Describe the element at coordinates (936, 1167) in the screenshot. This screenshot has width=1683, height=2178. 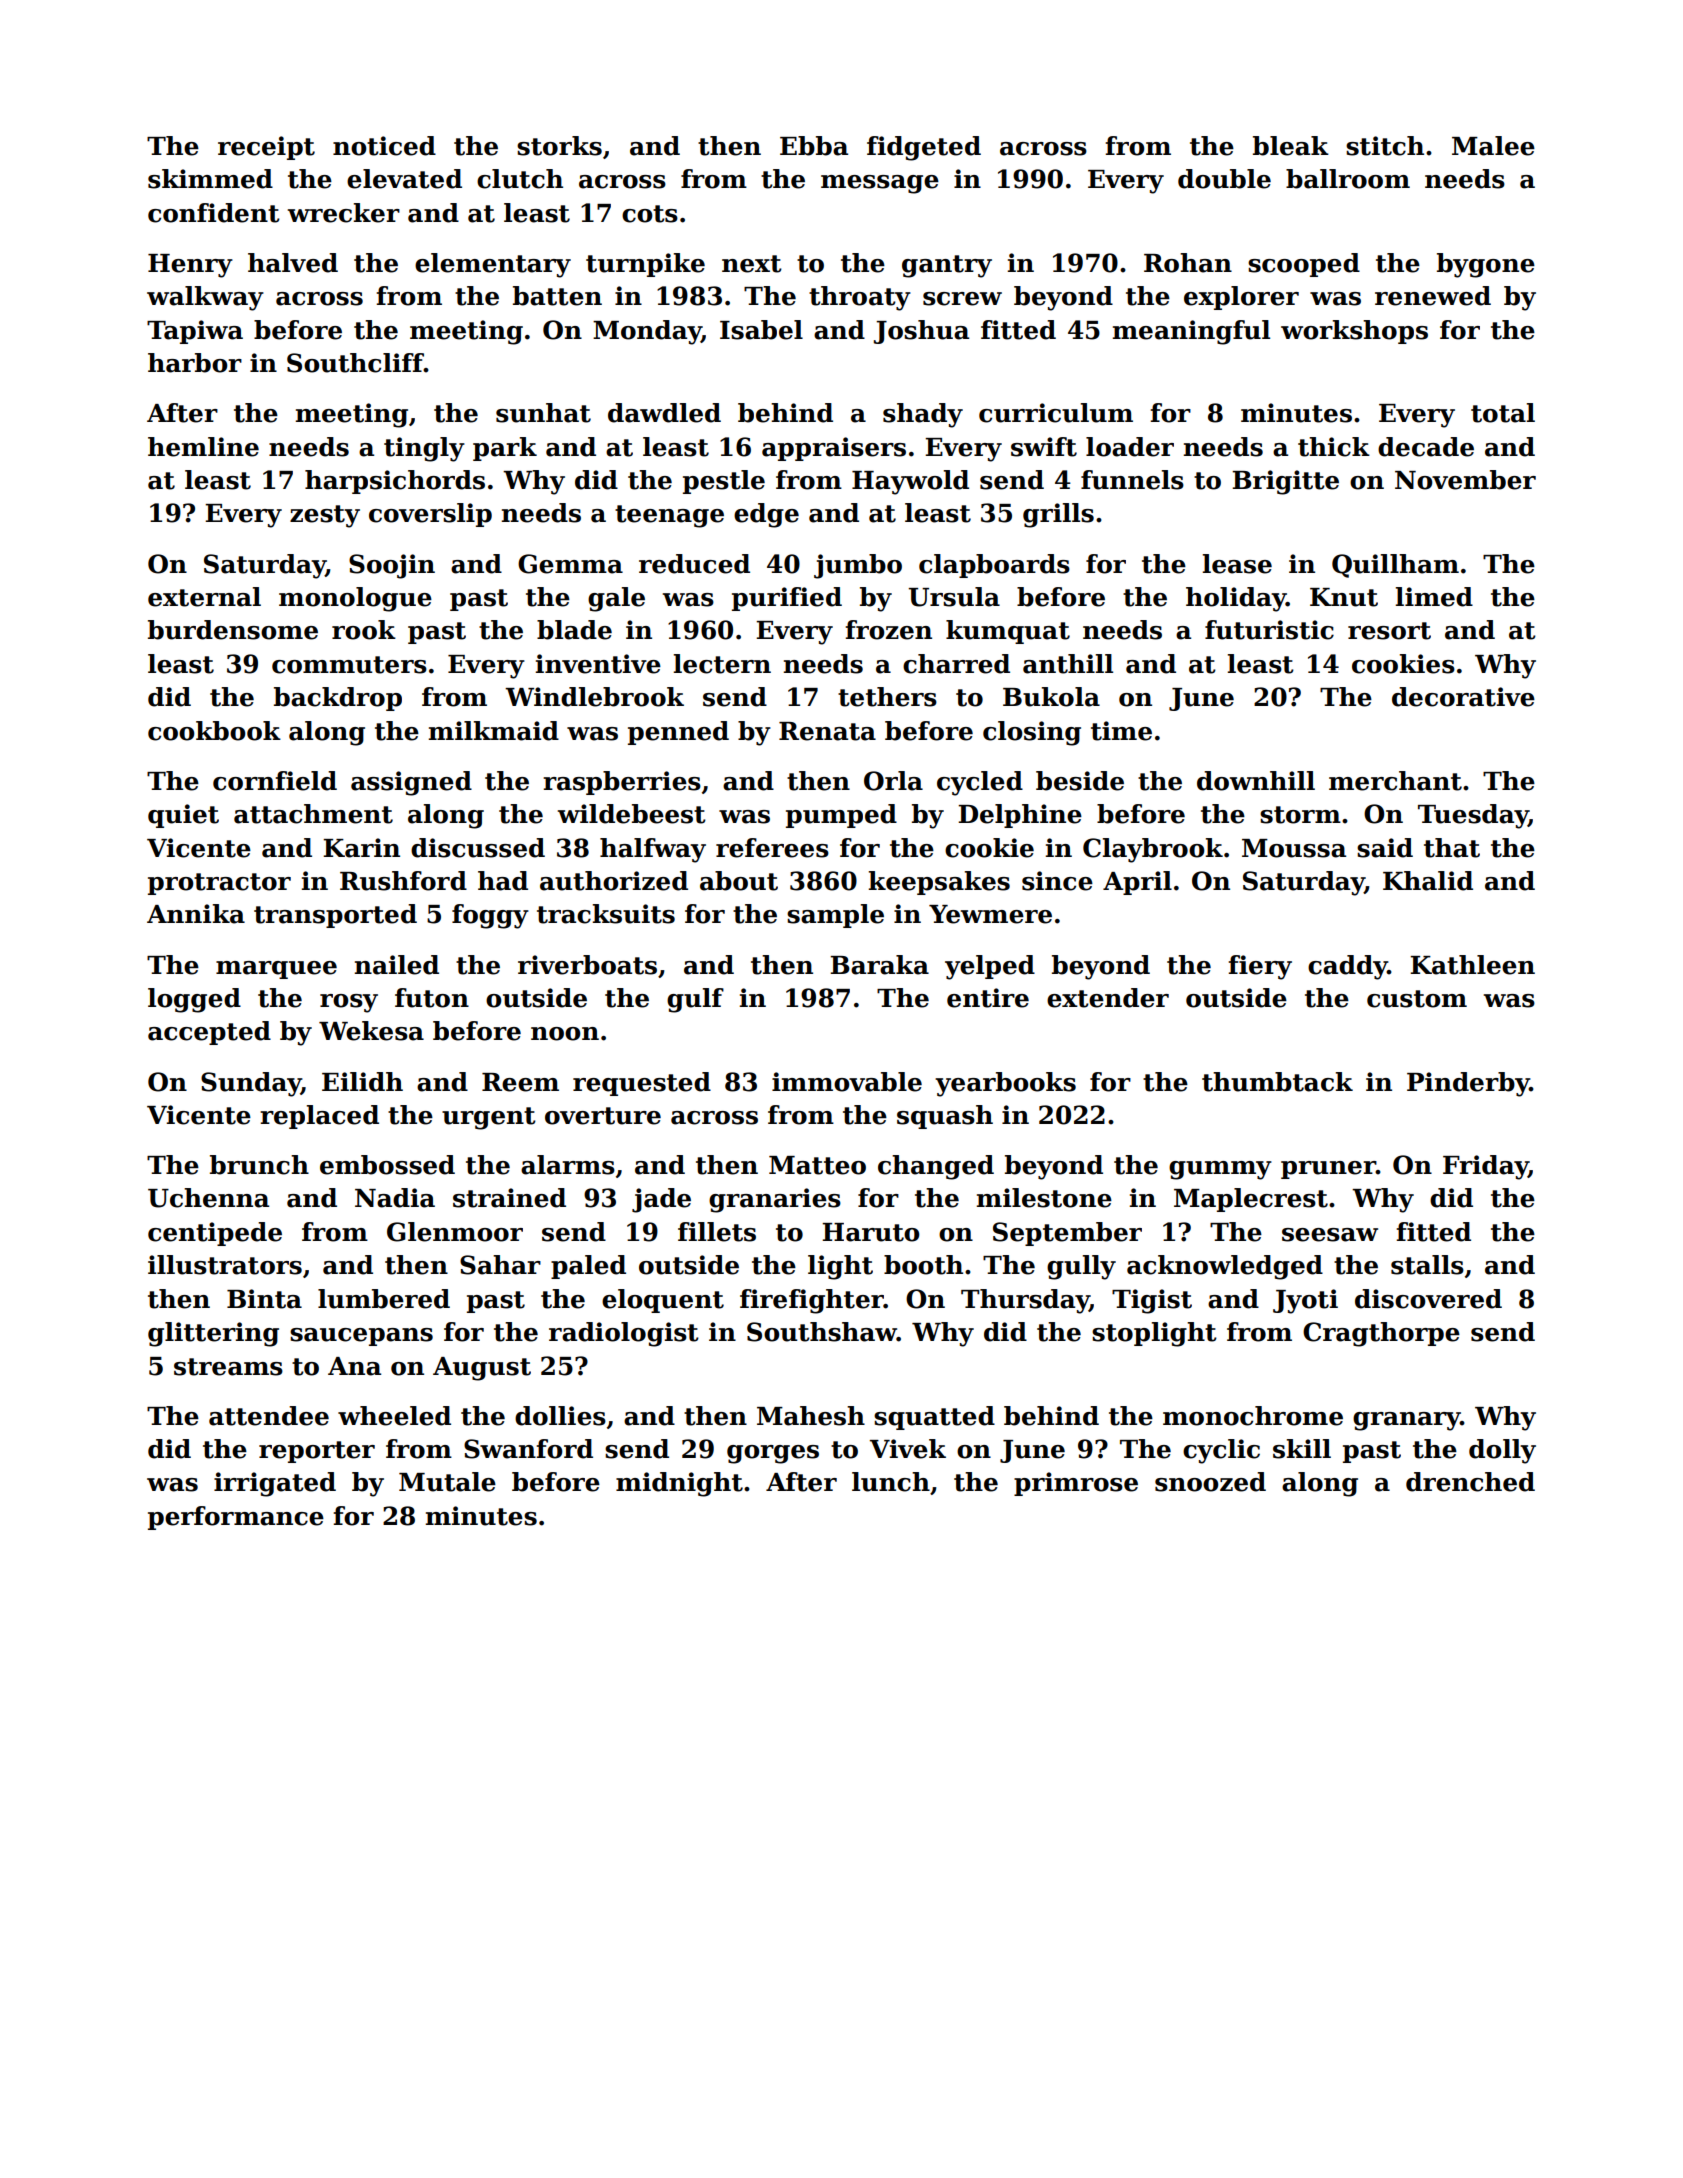
I see `changed` at that location.
